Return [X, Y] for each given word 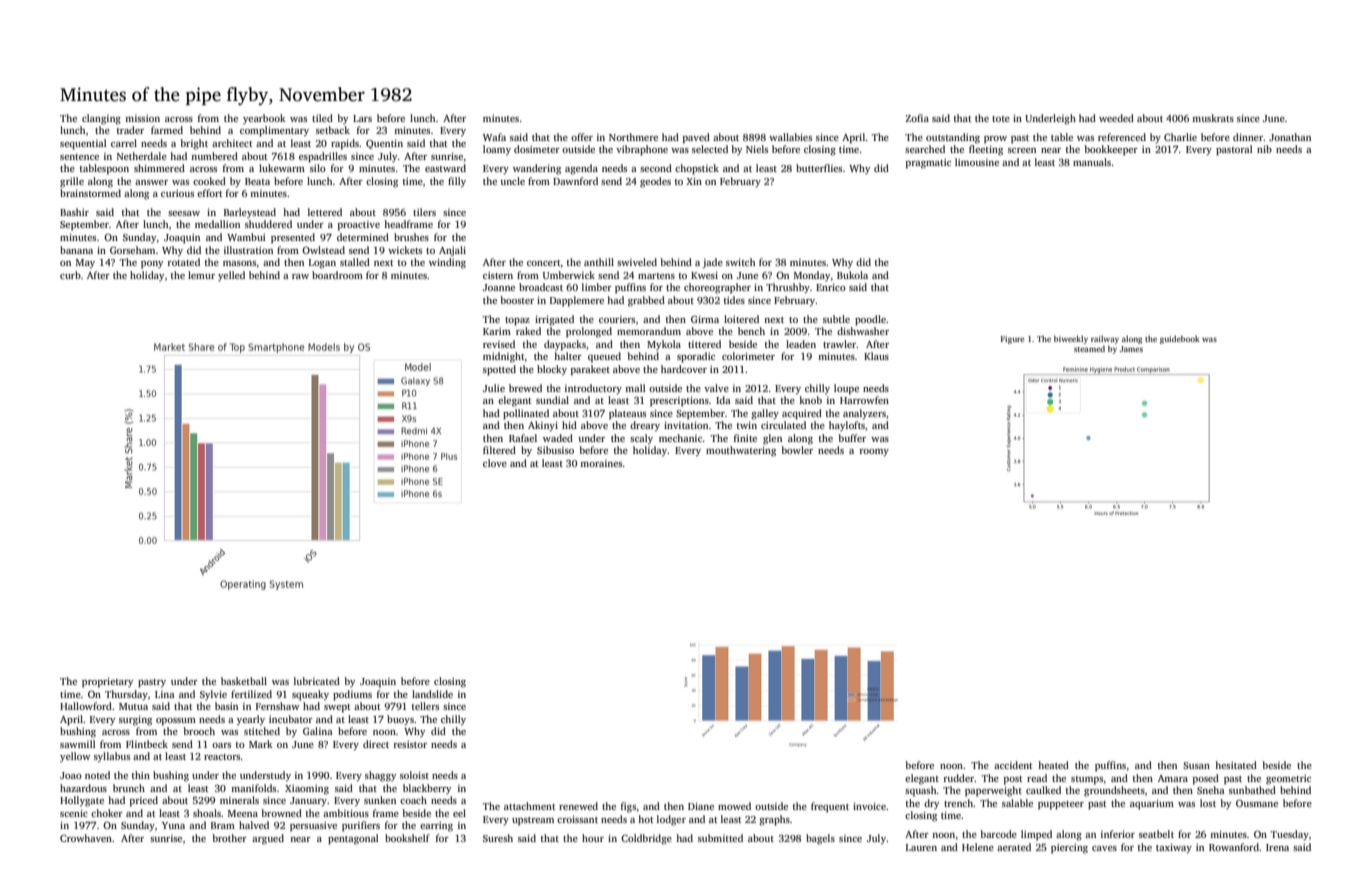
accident [1013, 765]
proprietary [107, 682]
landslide [432, 694]
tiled [322, 118]
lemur [201, 275]
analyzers [864, 414]
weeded [1116, 118]
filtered [499, 450]
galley [765, 414]
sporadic [696, 357]
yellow [75, 757]
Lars [362, 118]
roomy [874, 453]
